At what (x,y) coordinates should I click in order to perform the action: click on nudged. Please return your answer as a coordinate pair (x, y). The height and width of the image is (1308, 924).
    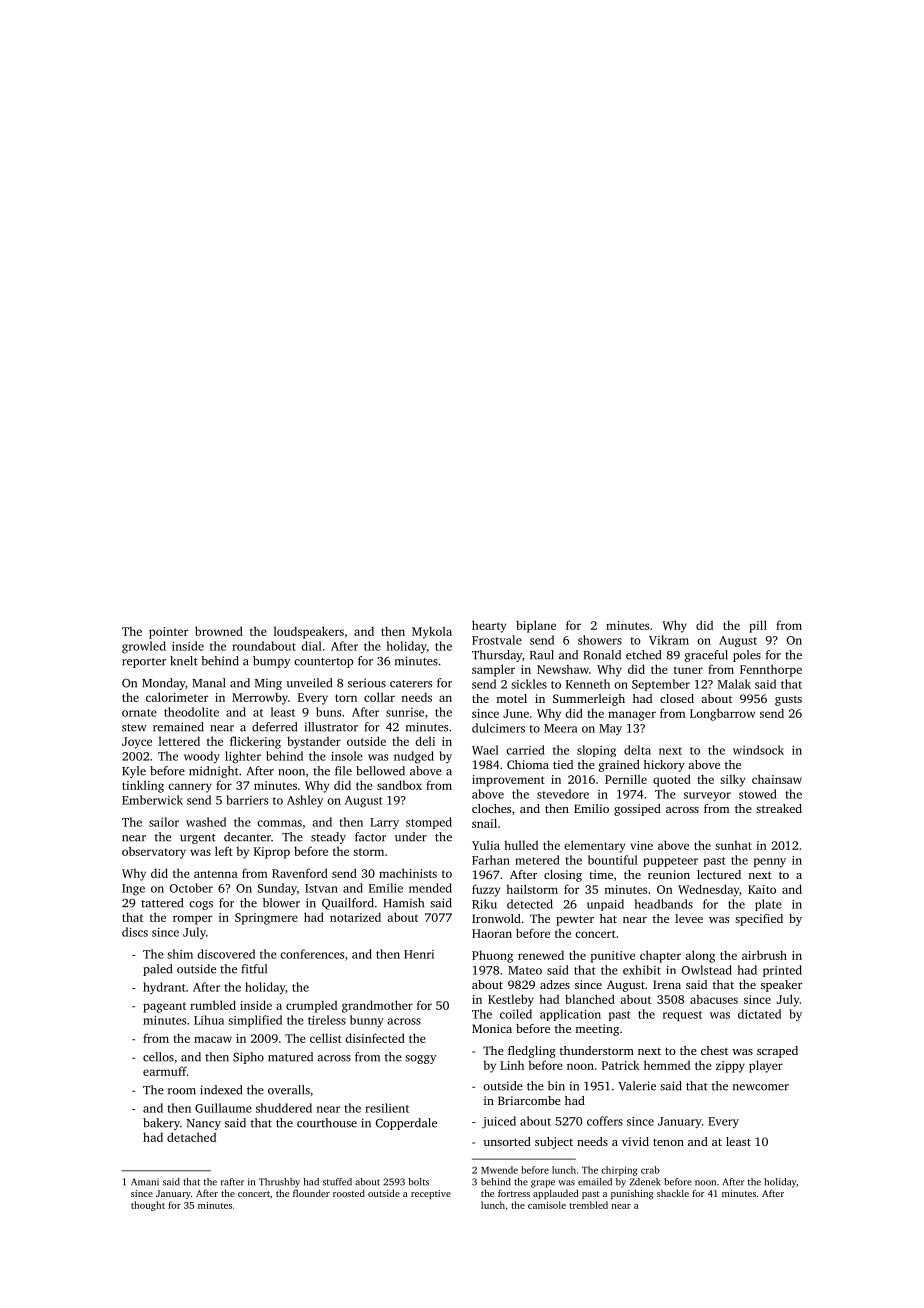
    Looking at the image, I should click on (414, 757).
